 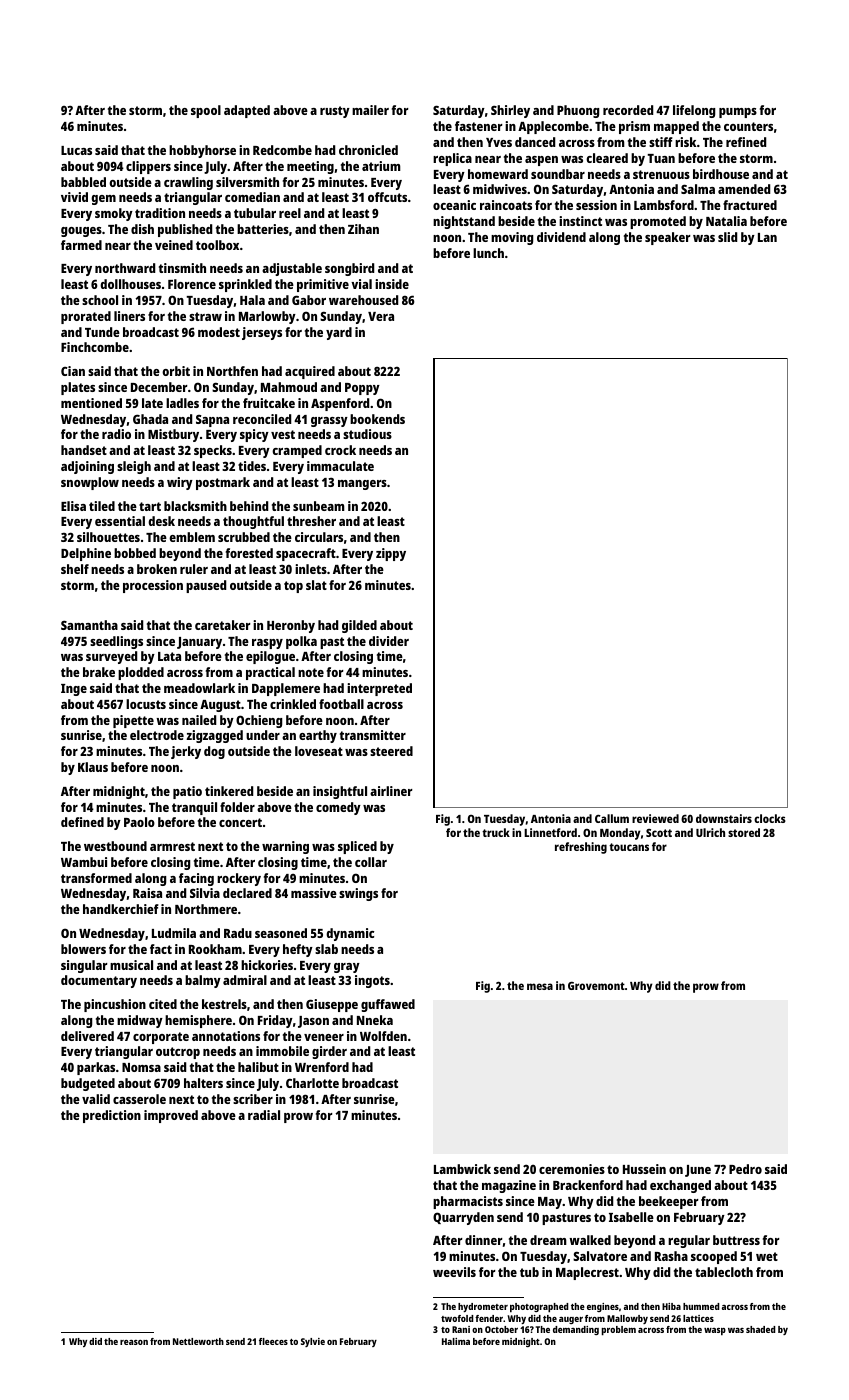 I want to click on Poppy, so click(x=362, y=389).
